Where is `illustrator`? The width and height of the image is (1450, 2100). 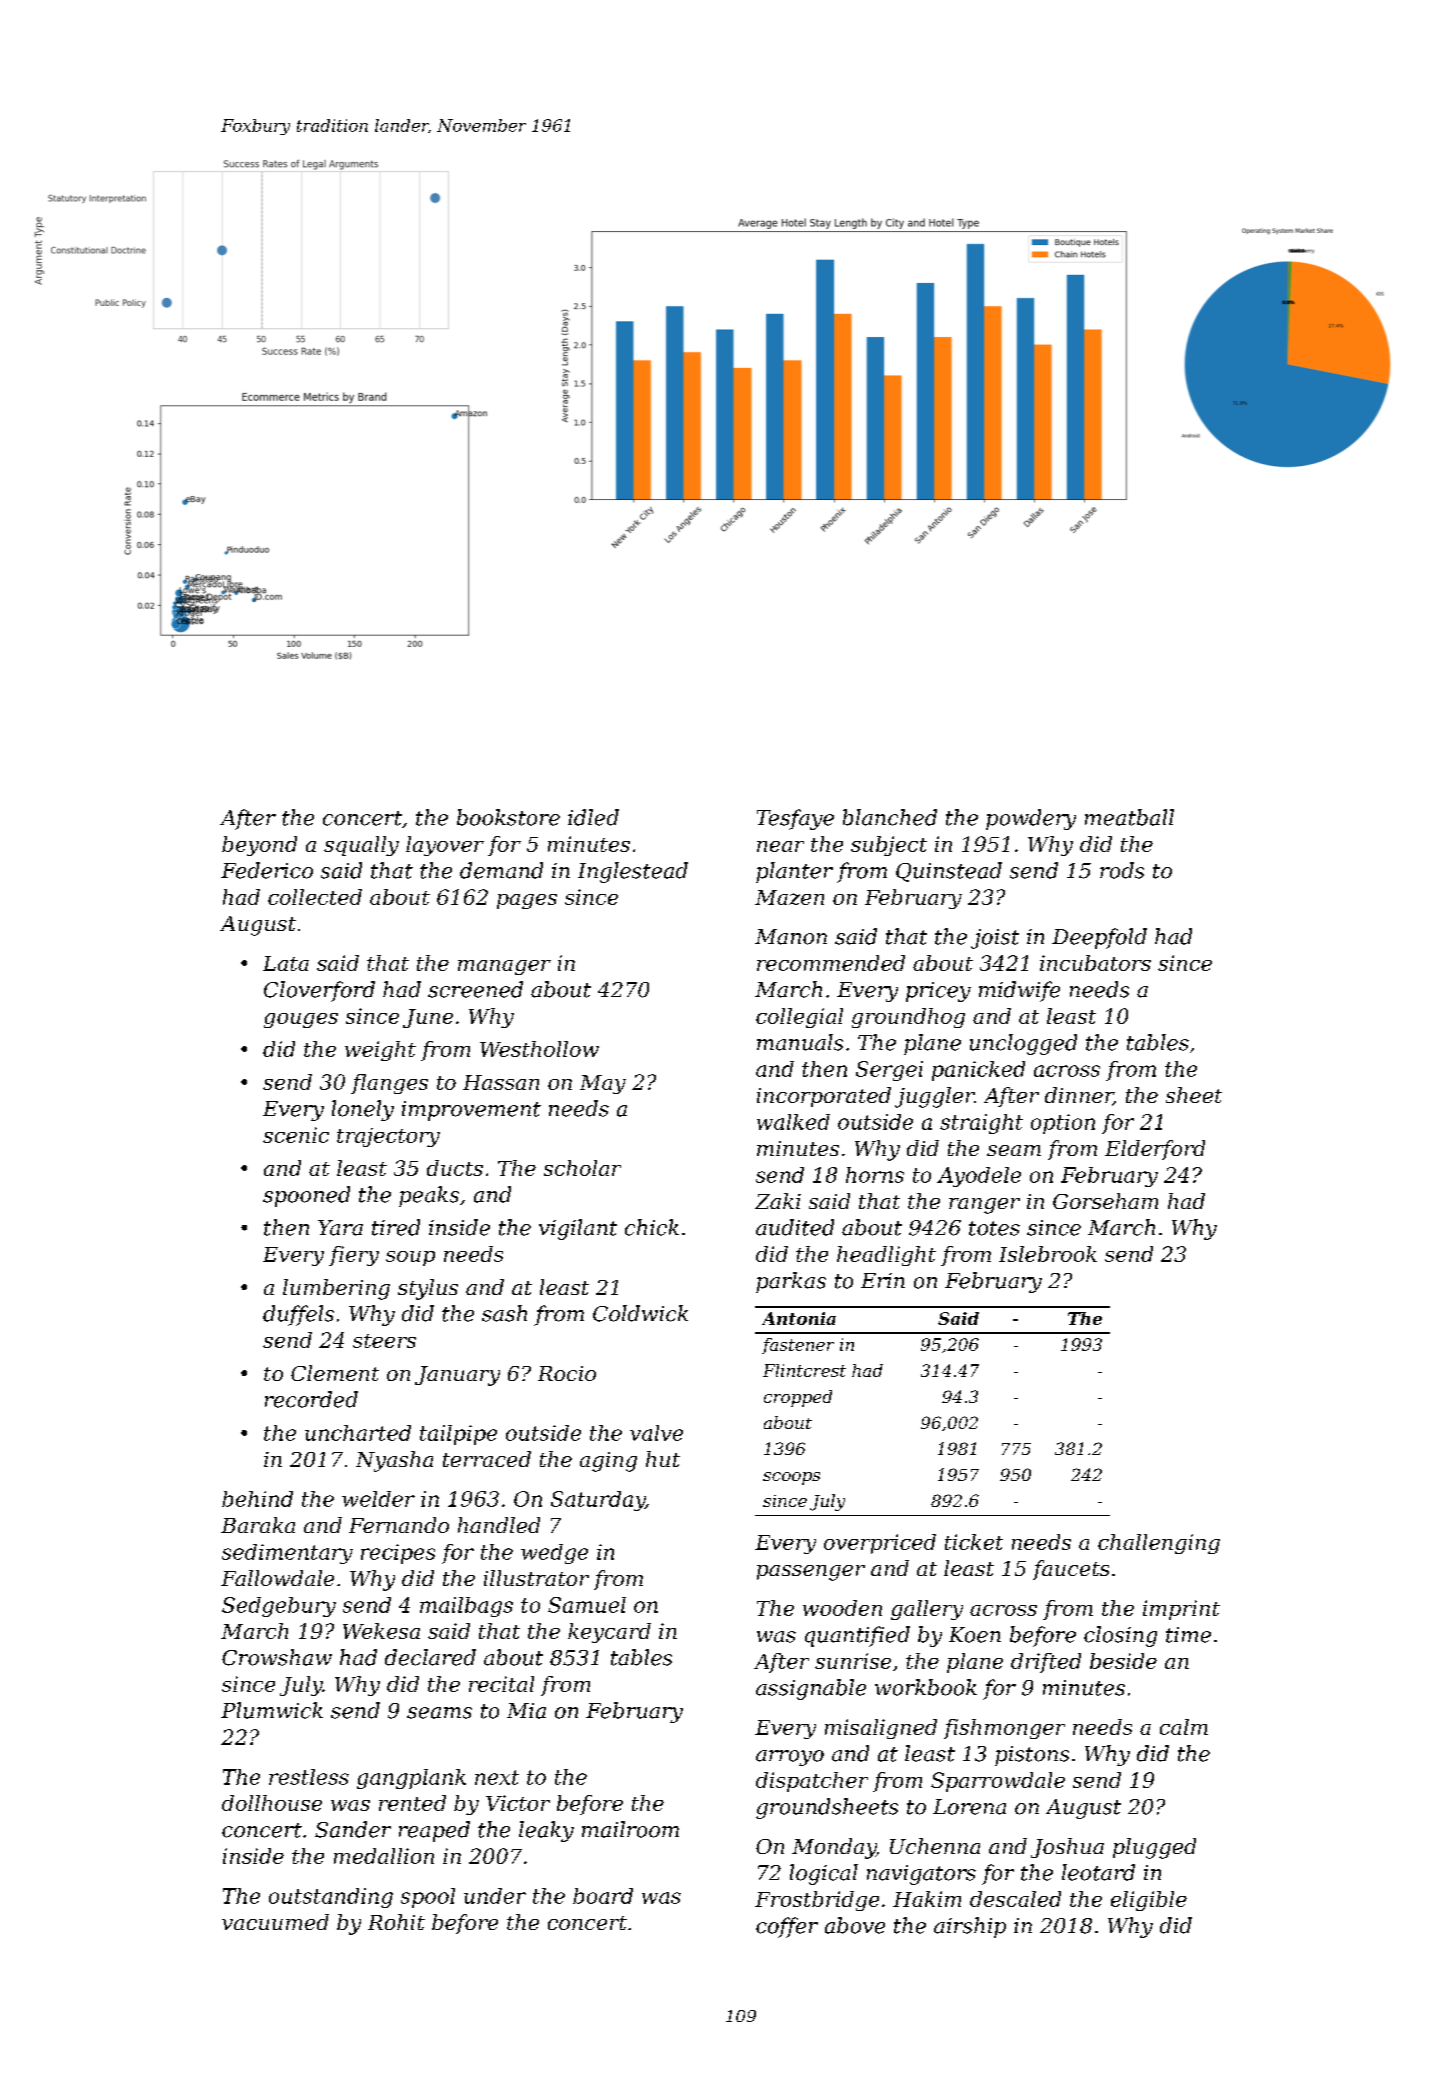
illustrator is located at coordinates (536, 1578).
